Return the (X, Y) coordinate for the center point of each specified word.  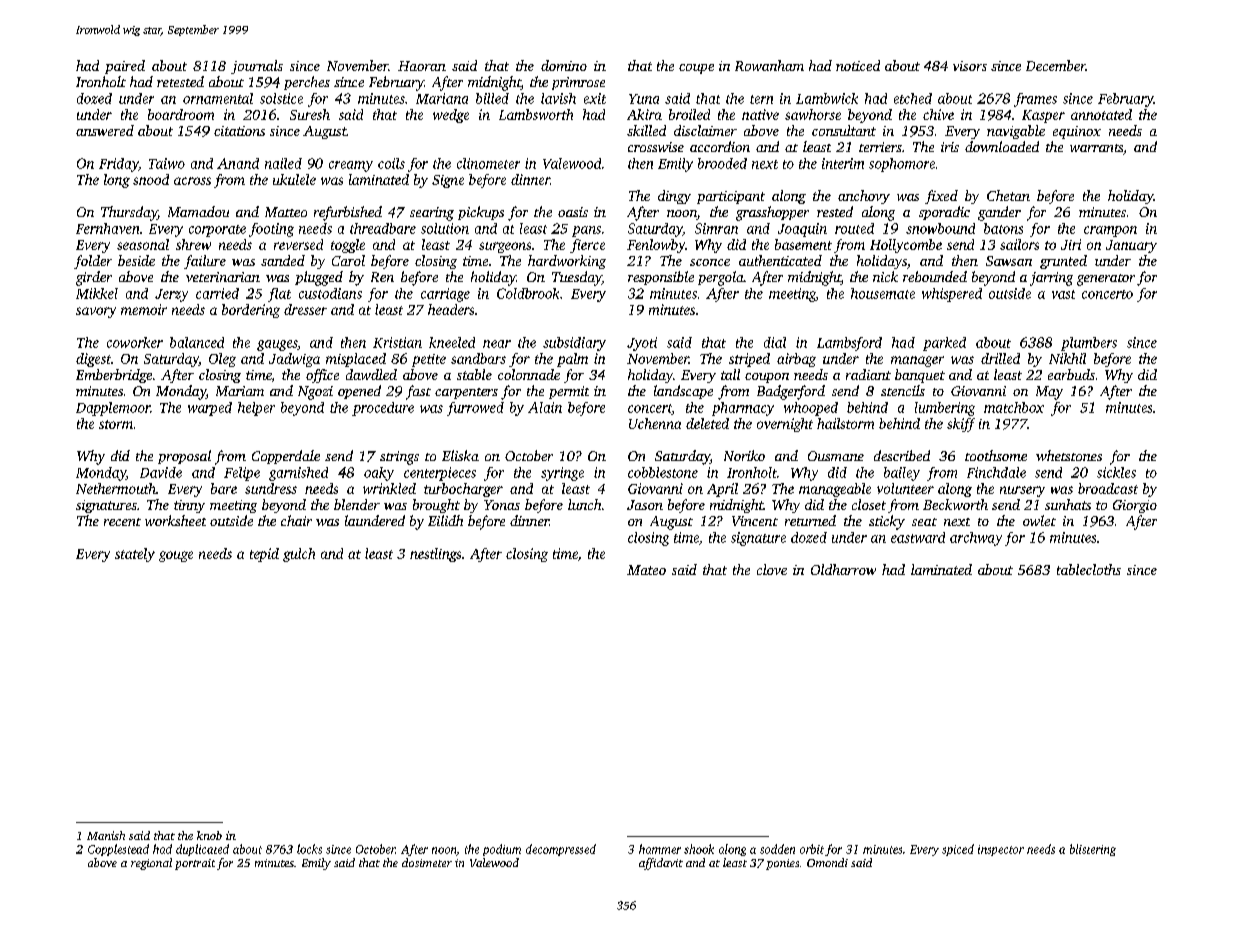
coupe (696, 69)
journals (257, 67)
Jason (645, 505)
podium (502, 850)
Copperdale (286, 457)
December (1056, 65)
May (1049, 393)
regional (151, 864)
